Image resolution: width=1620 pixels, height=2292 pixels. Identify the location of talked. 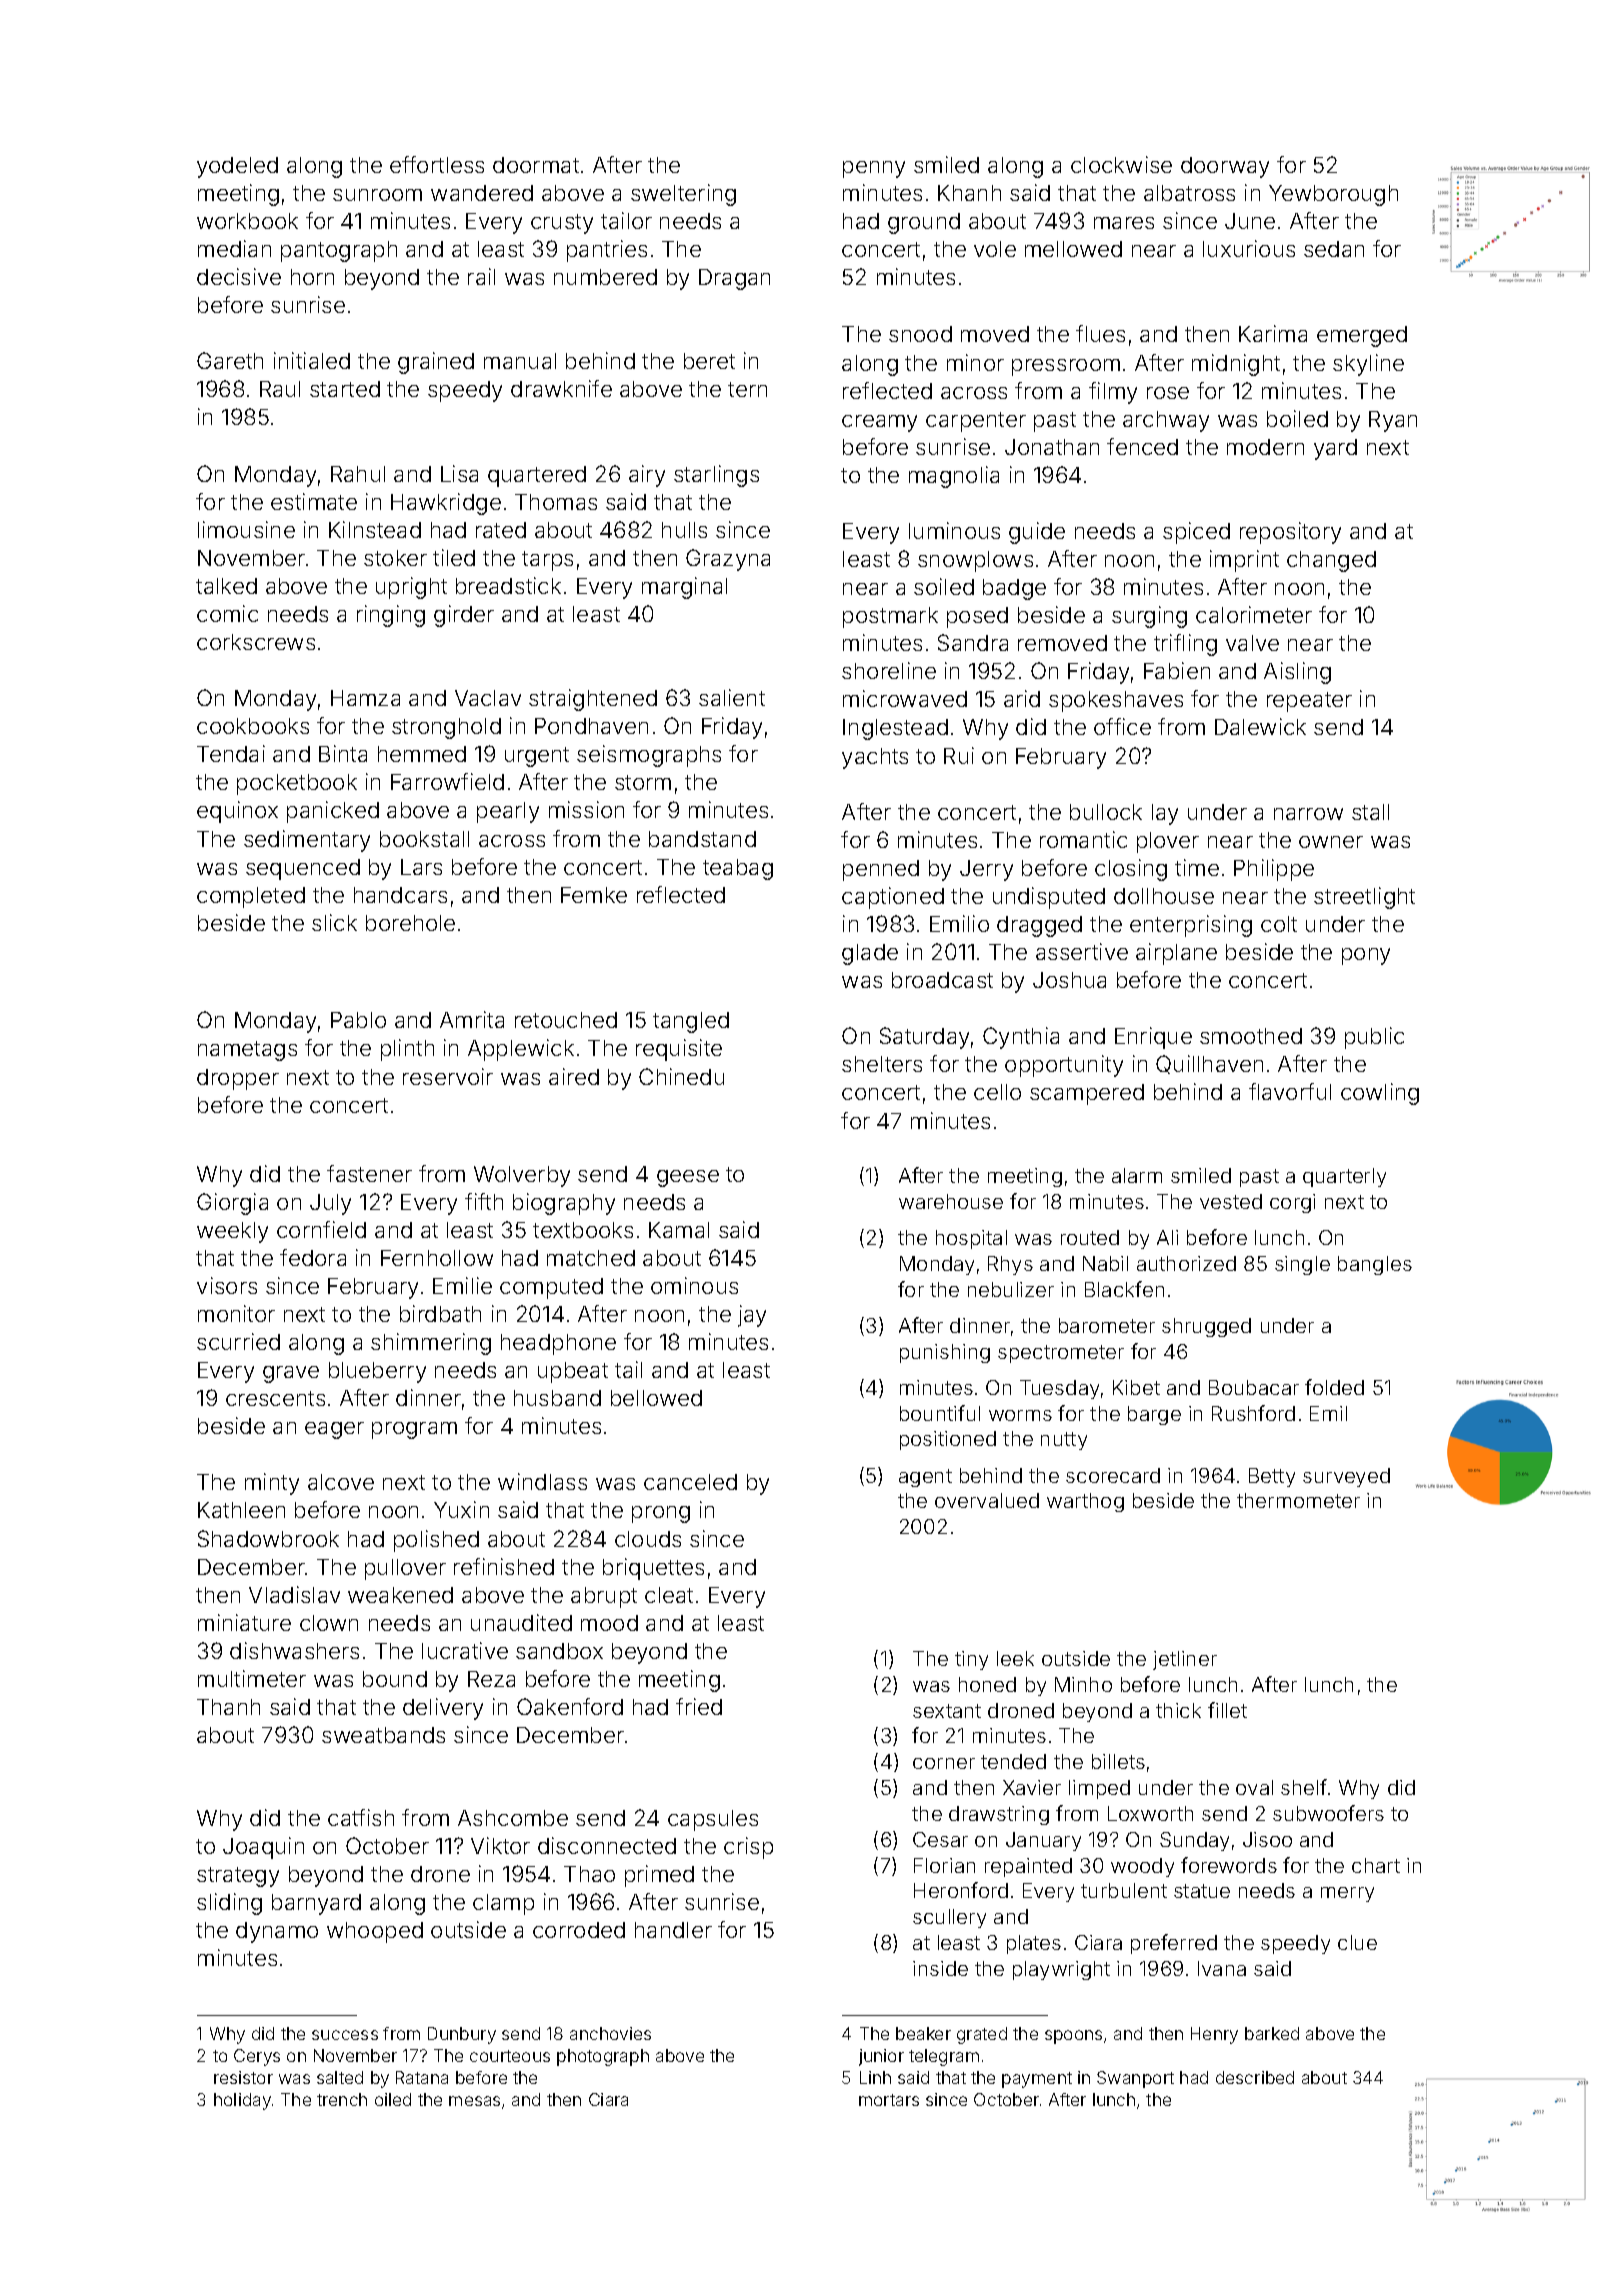
(226, 586).
